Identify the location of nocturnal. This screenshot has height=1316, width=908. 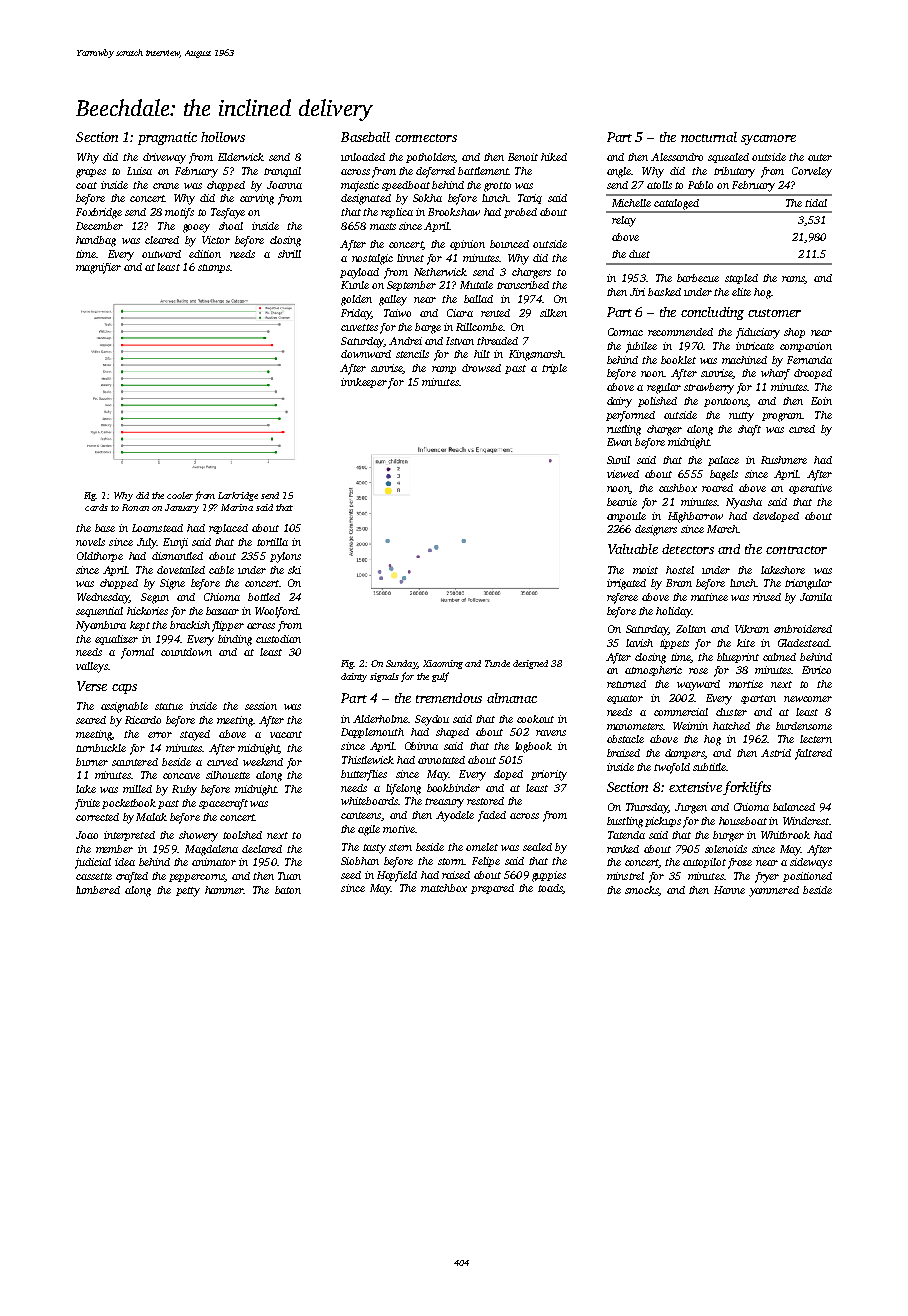
(709, 137).
